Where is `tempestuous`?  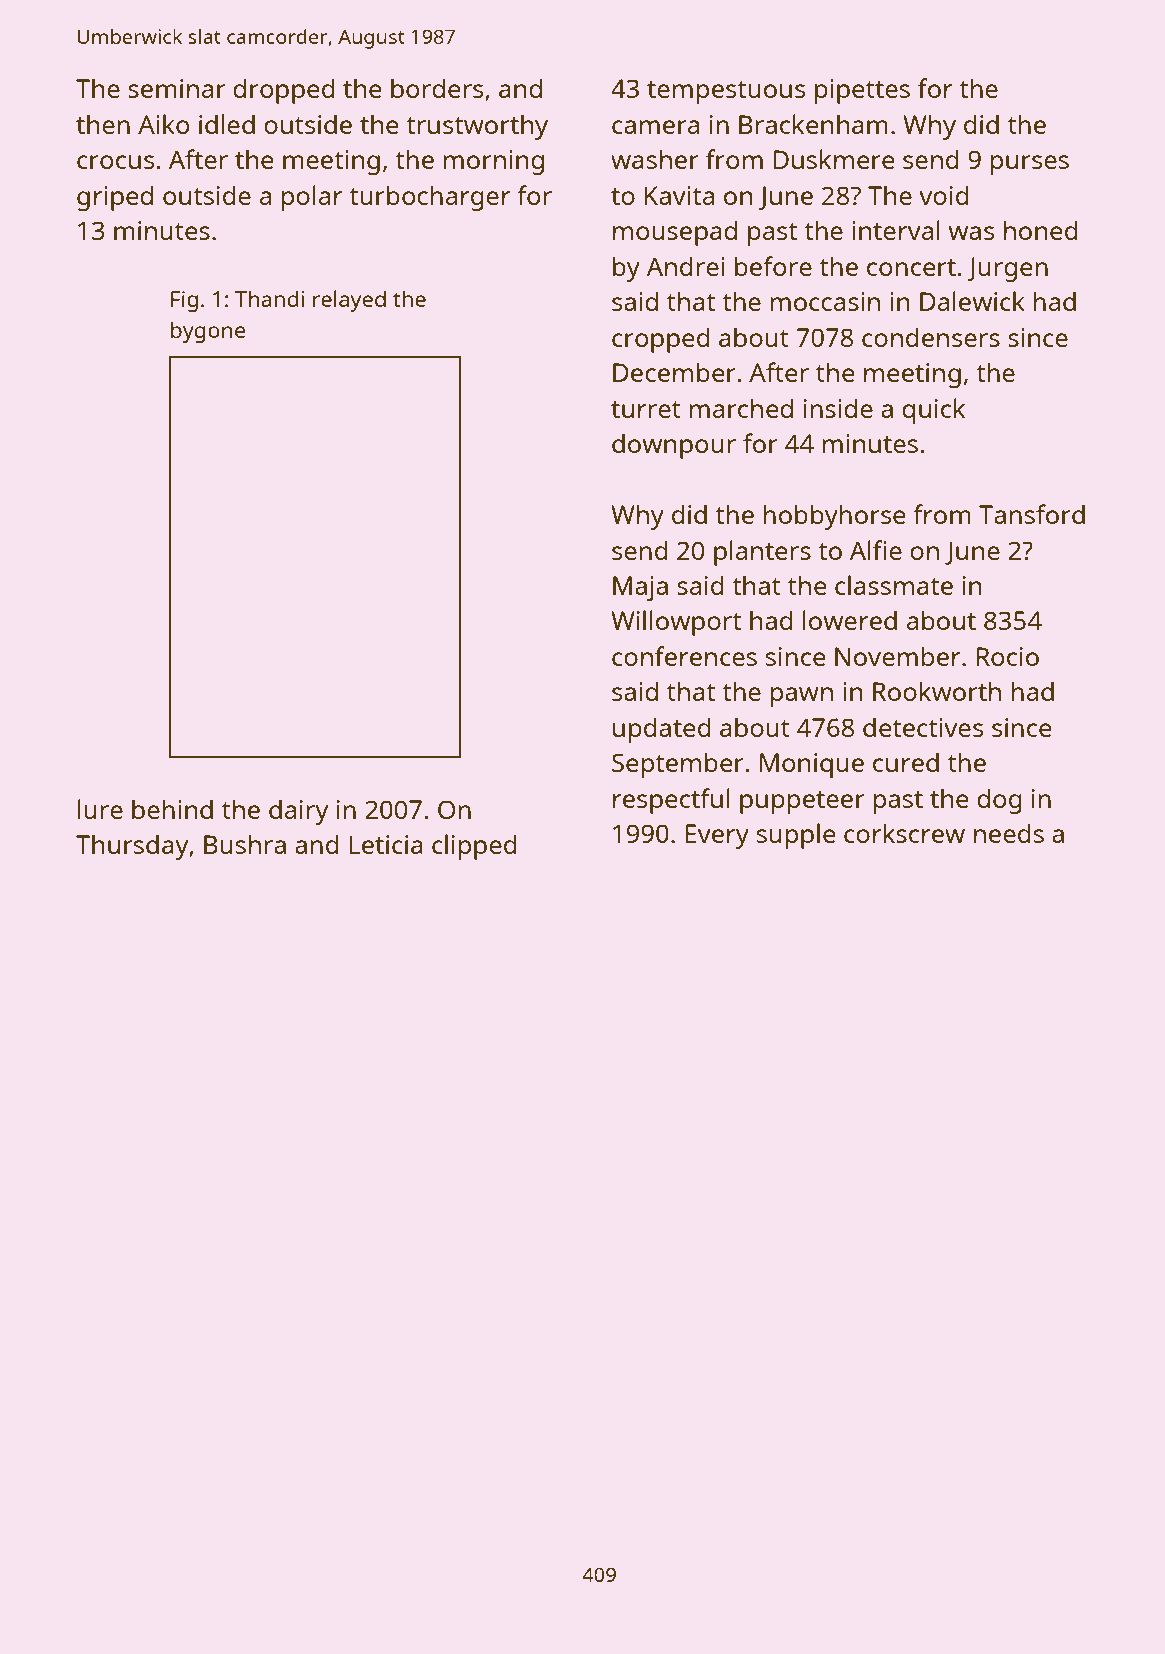
tempestuous is located at coordinates (726, 92).
